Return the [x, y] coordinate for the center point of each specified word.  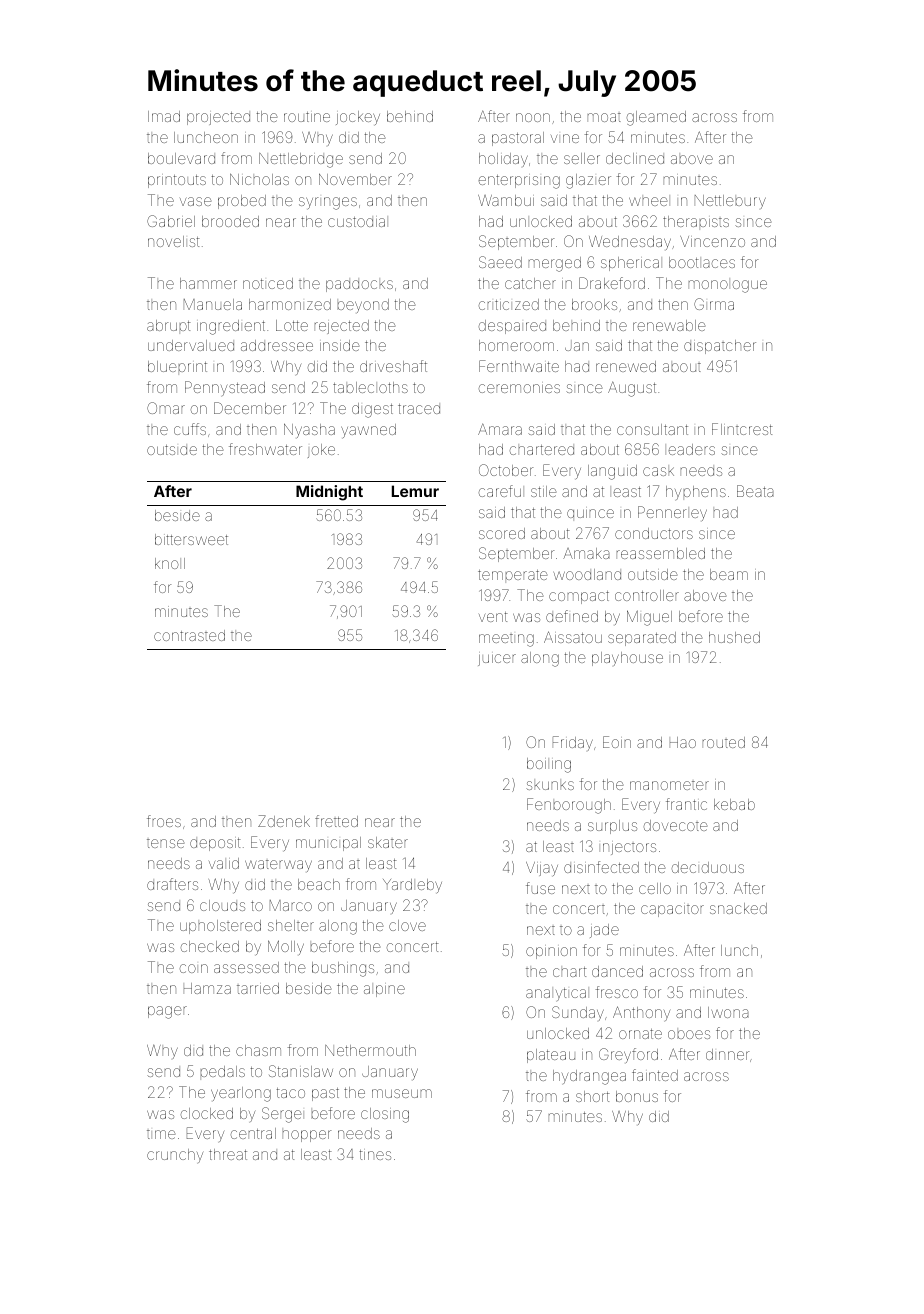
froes [164, 821]
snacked [738, 908]
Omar [166, 408]
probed [242, 202]
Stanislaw [301, 1071]
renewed [626, 366]
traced [419, 409]
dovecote [675, 825]
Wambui [506, 200]
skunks [550, 785]
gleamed [656, 118]
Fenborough [569, 806]
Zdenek [284, 821]
